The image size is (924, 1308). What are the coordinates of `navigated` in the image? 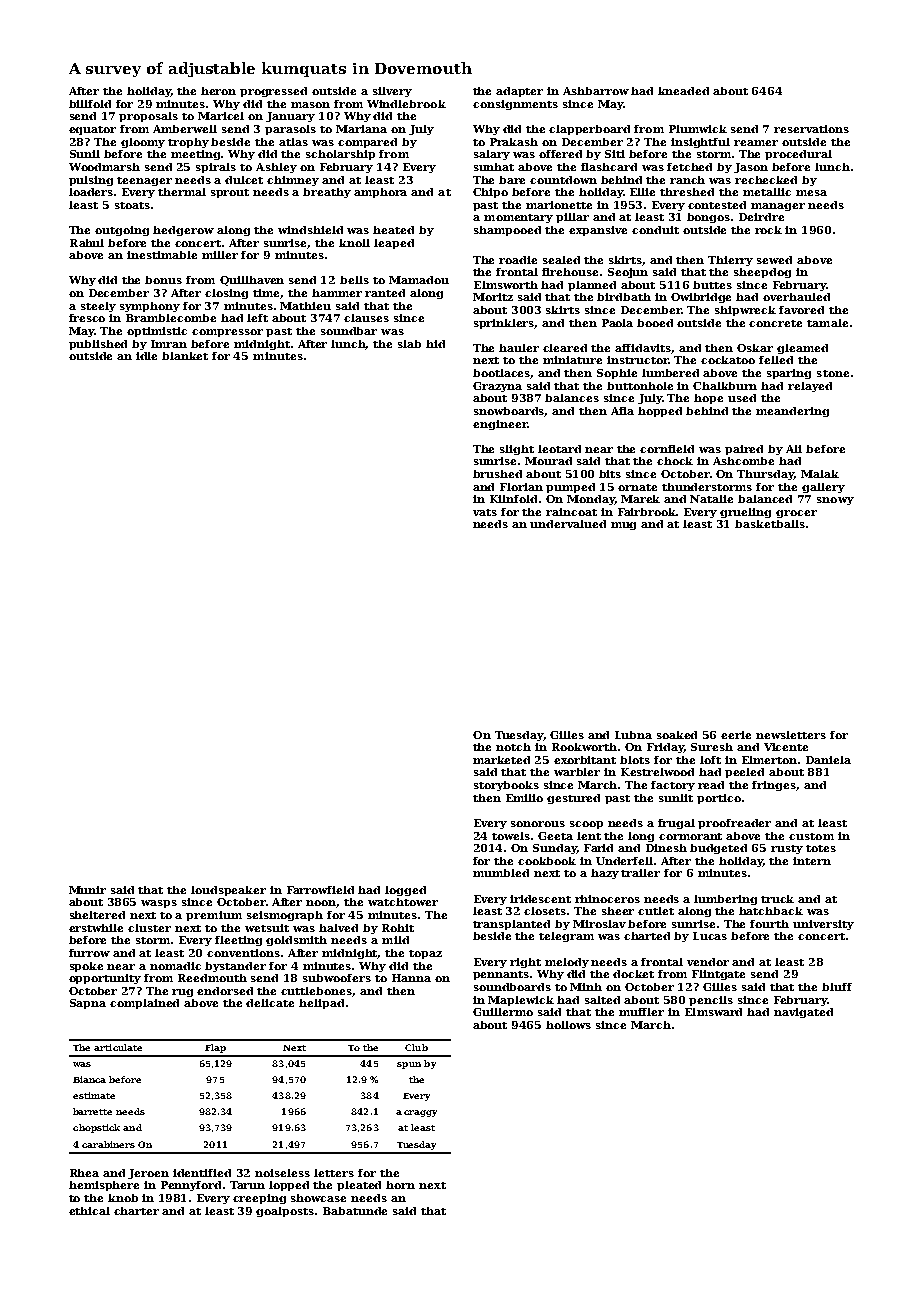 It's located at (803, 1013).
